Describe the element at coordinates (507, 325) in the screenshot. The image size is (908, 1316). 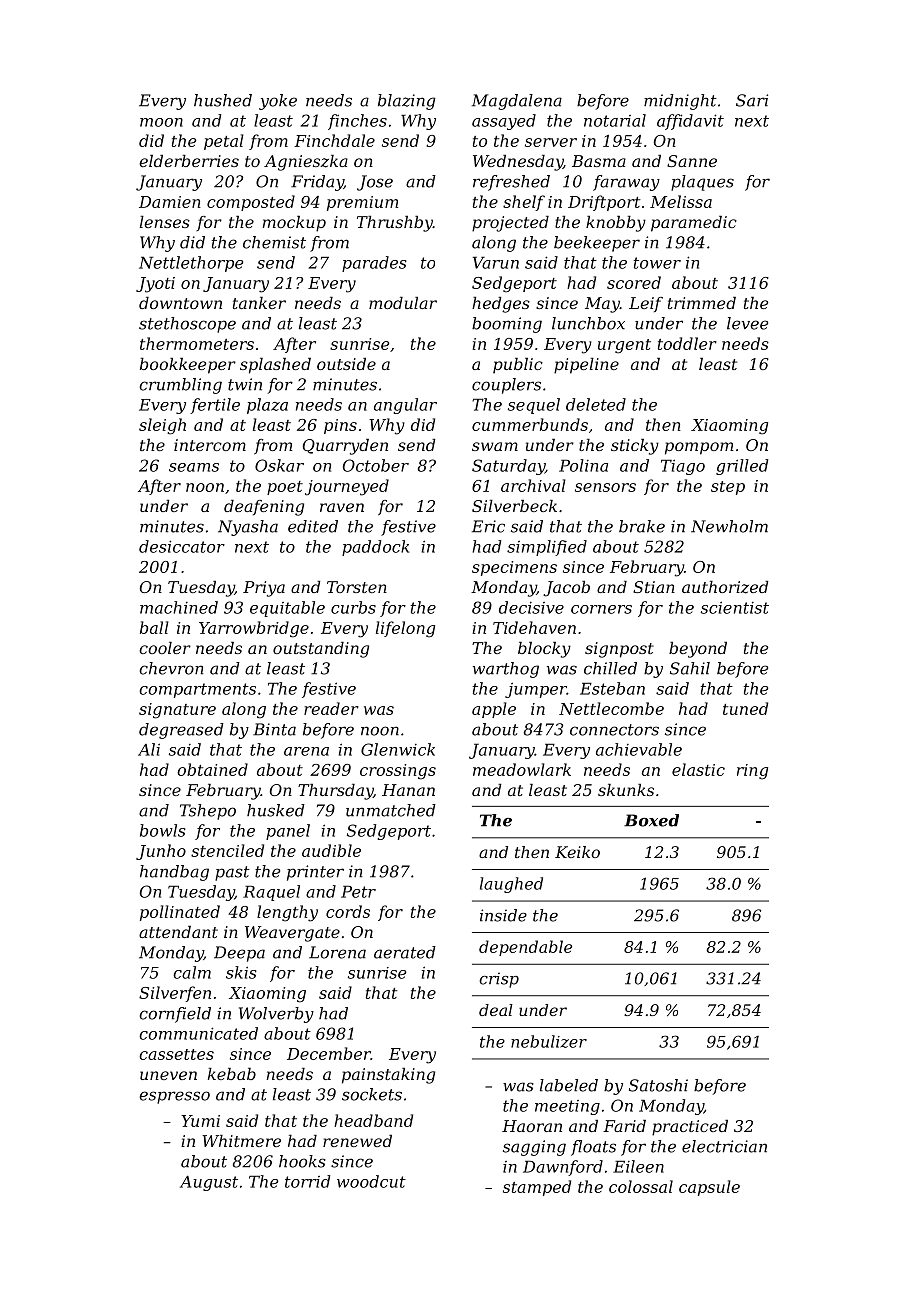
I see `booming` at that location.
